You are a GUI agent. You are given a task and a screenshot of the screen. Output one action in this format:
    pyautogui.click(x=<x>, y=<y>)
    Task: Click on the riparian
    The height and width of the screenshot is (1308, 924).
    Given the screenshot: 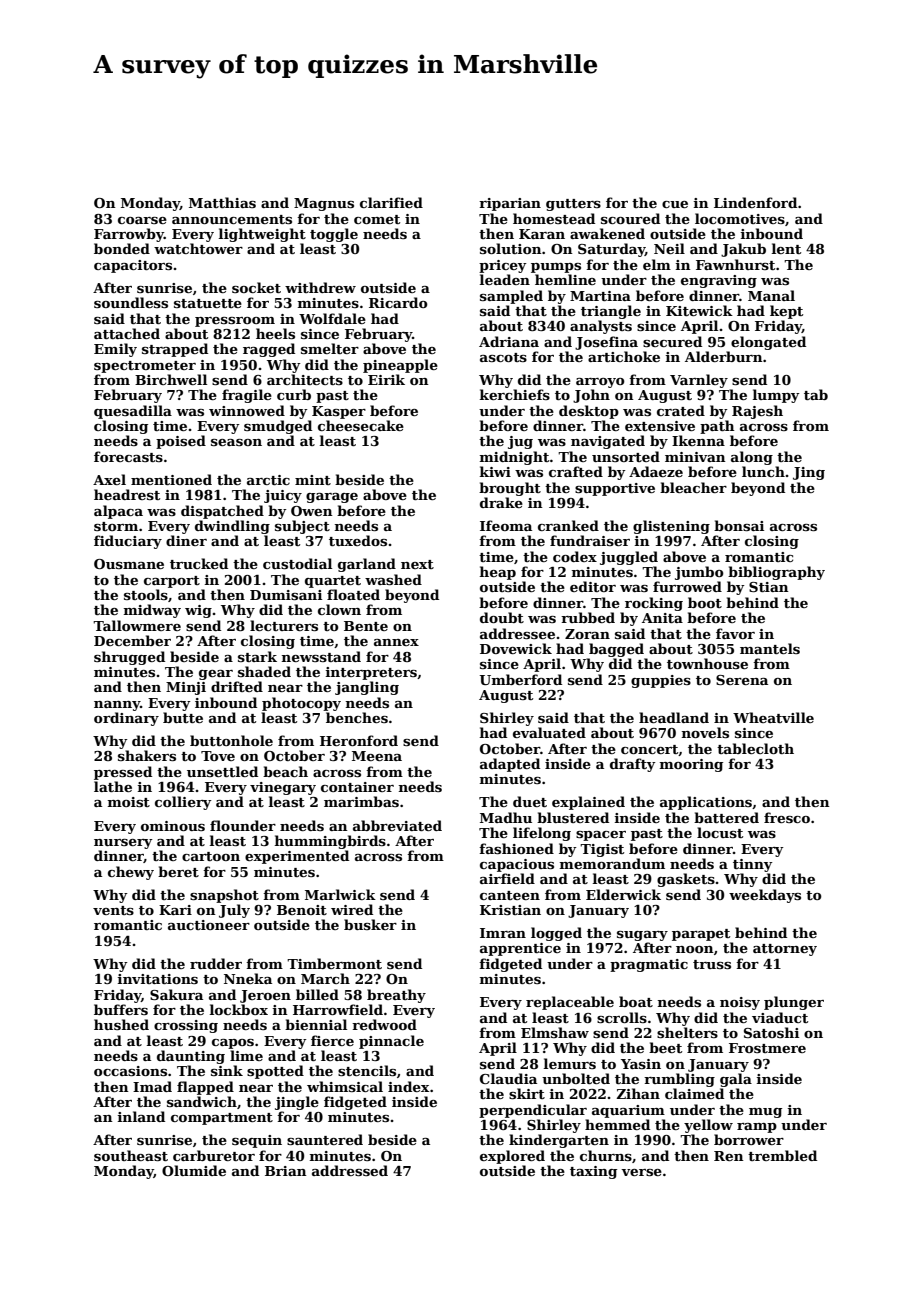 What is the action you would take?
    pyautogui.click(x=510, y=204)
